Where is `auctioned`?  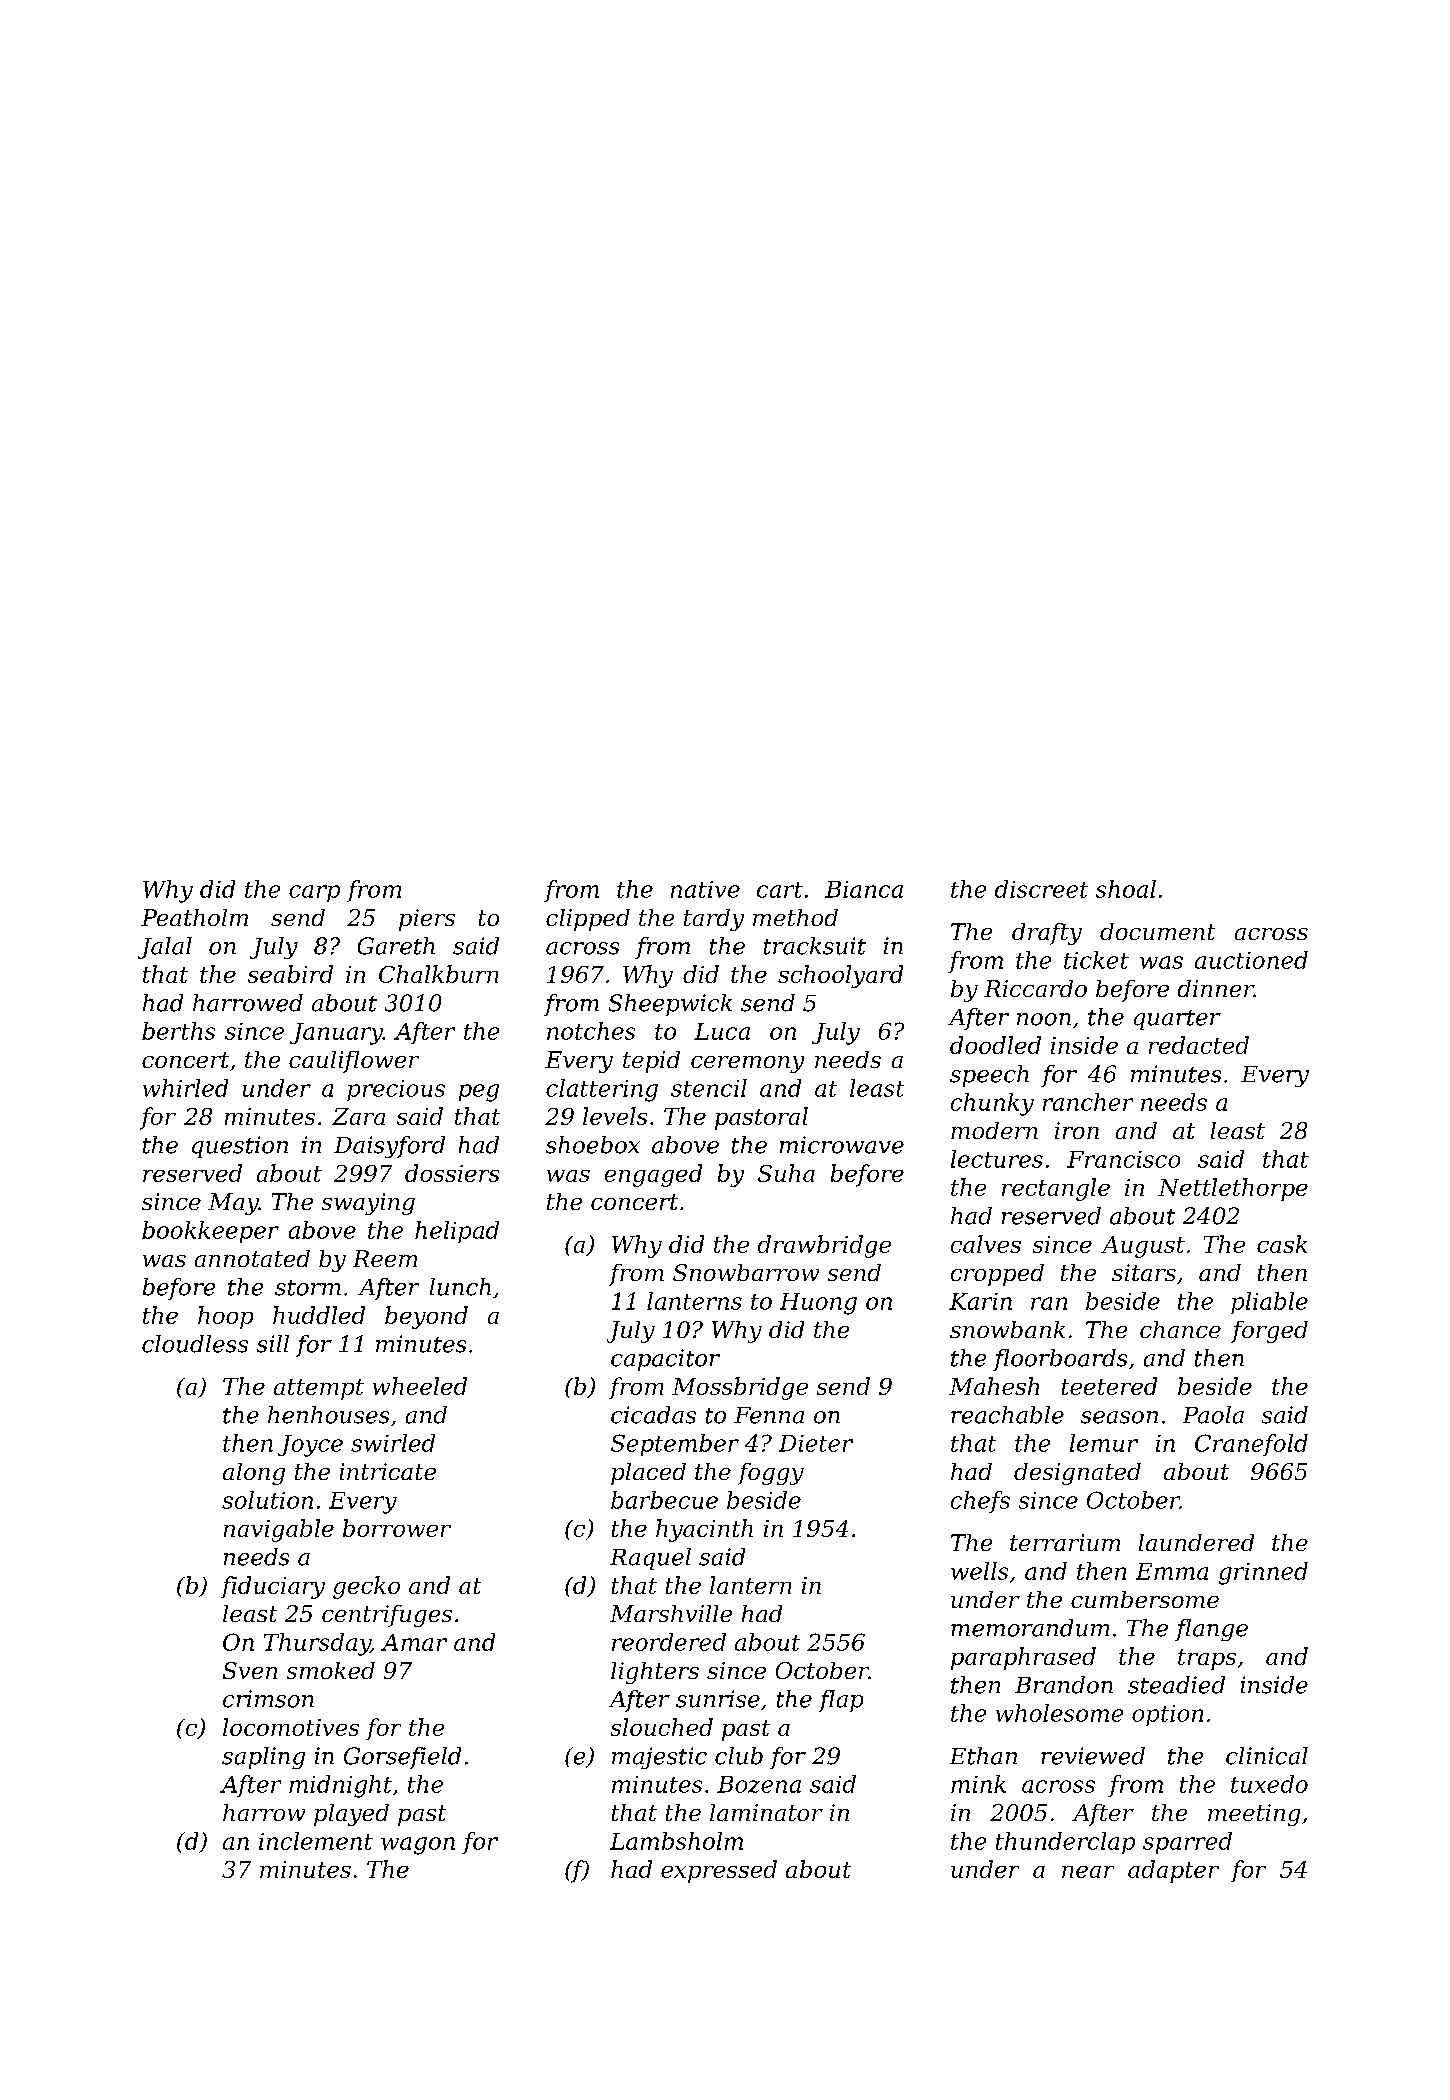 auctioned is located at coordinates (1251, 960).
